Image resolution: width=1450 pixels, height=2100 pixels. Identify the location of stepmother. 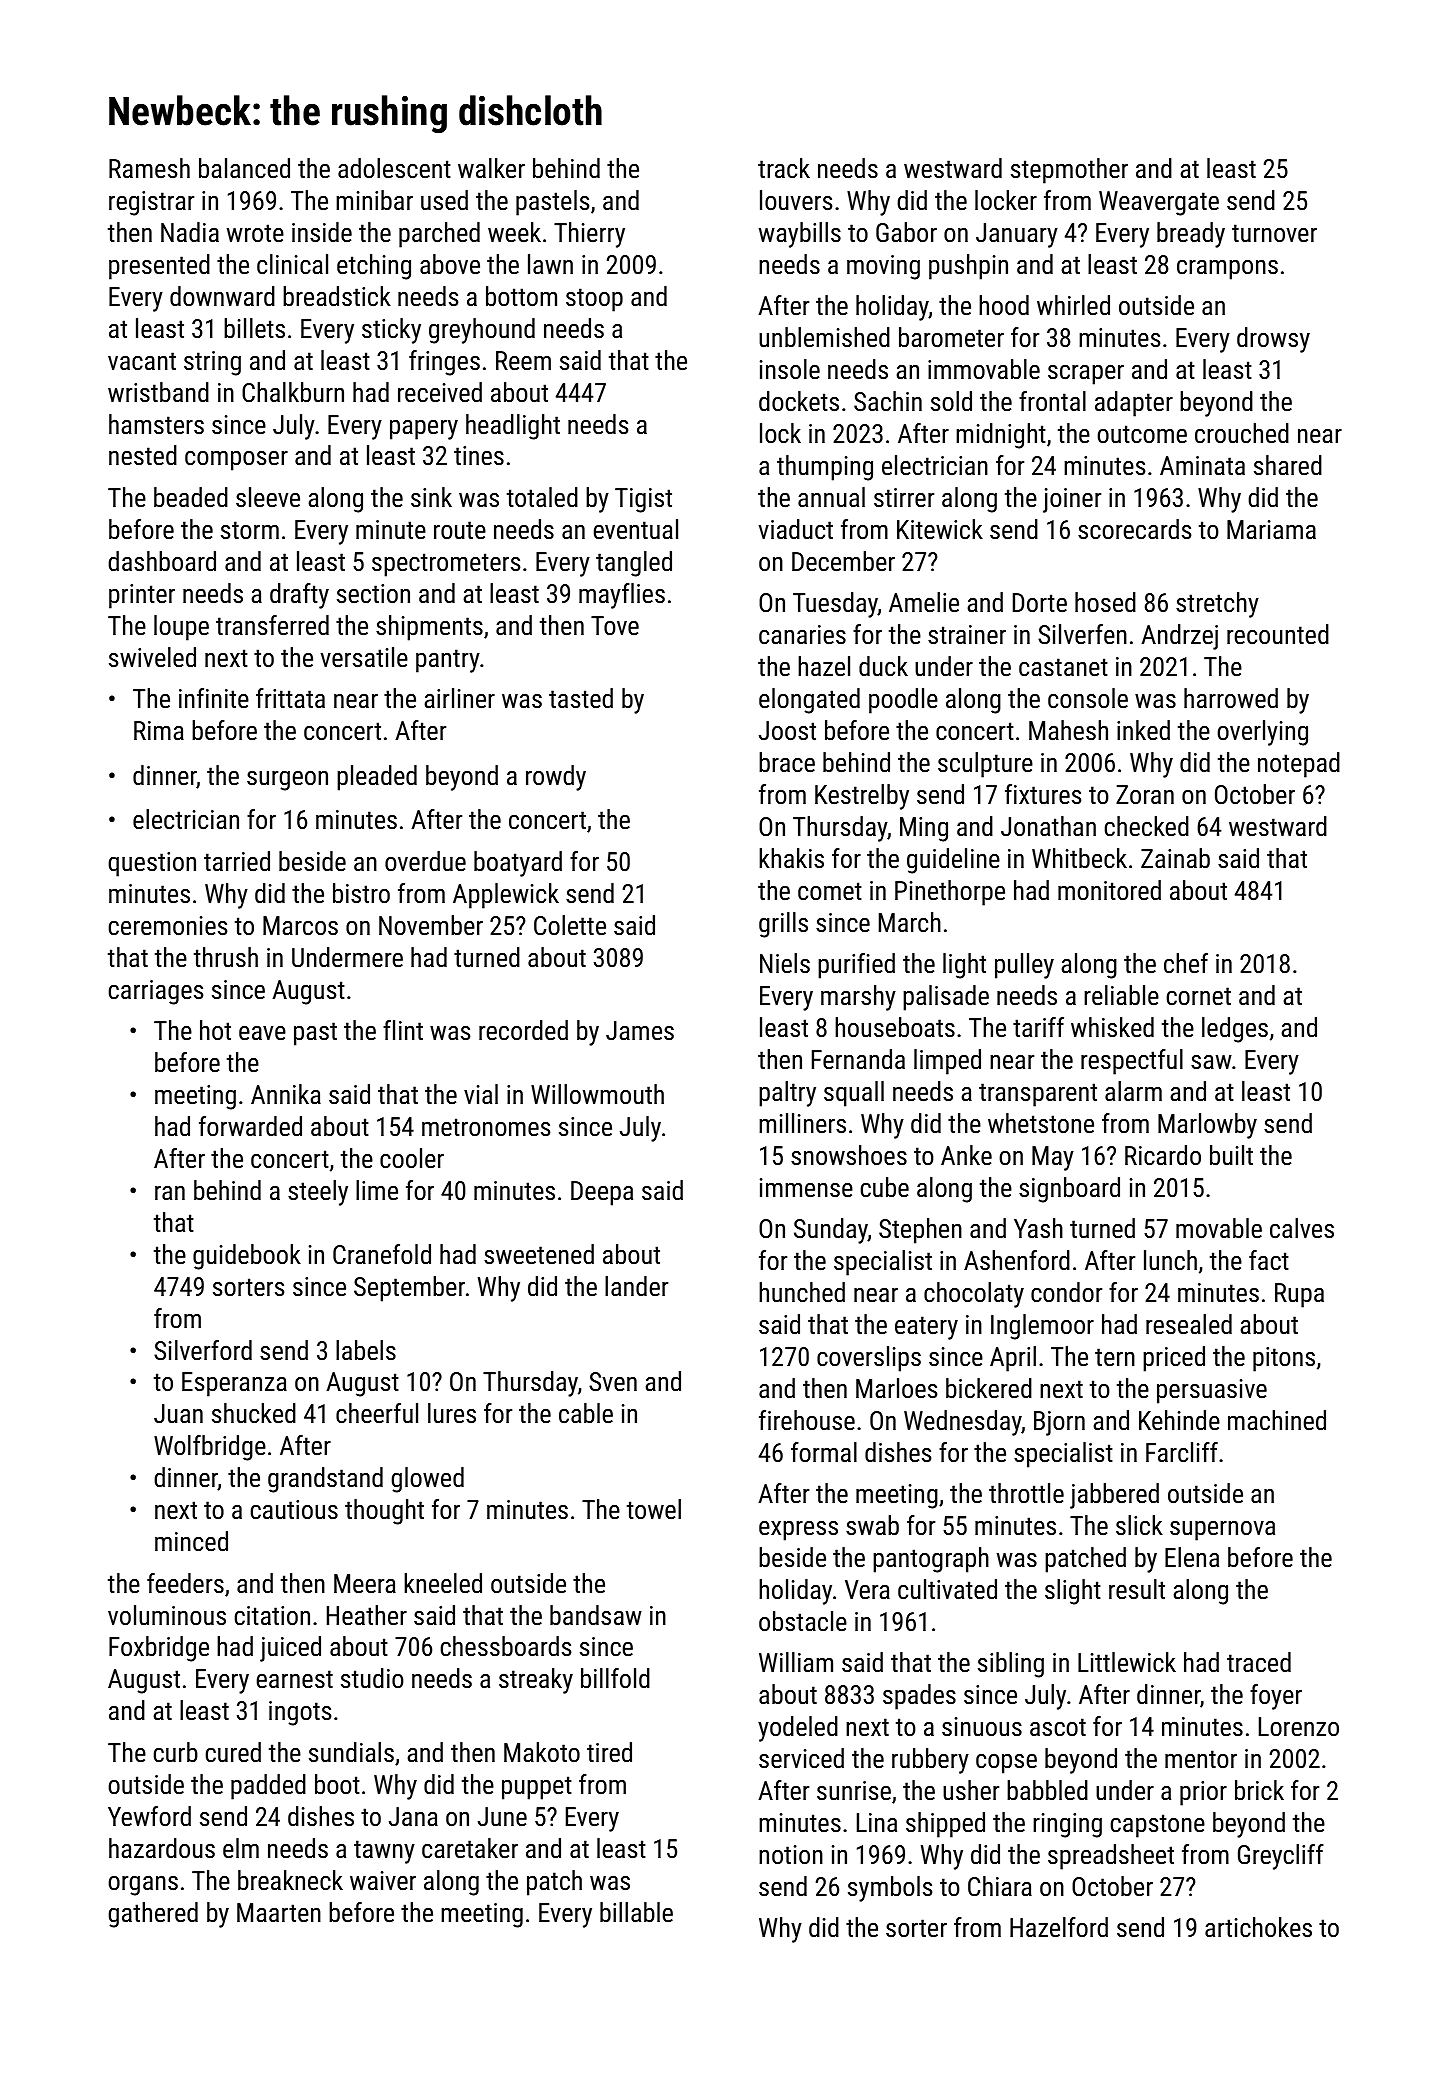
(1069, 171).
